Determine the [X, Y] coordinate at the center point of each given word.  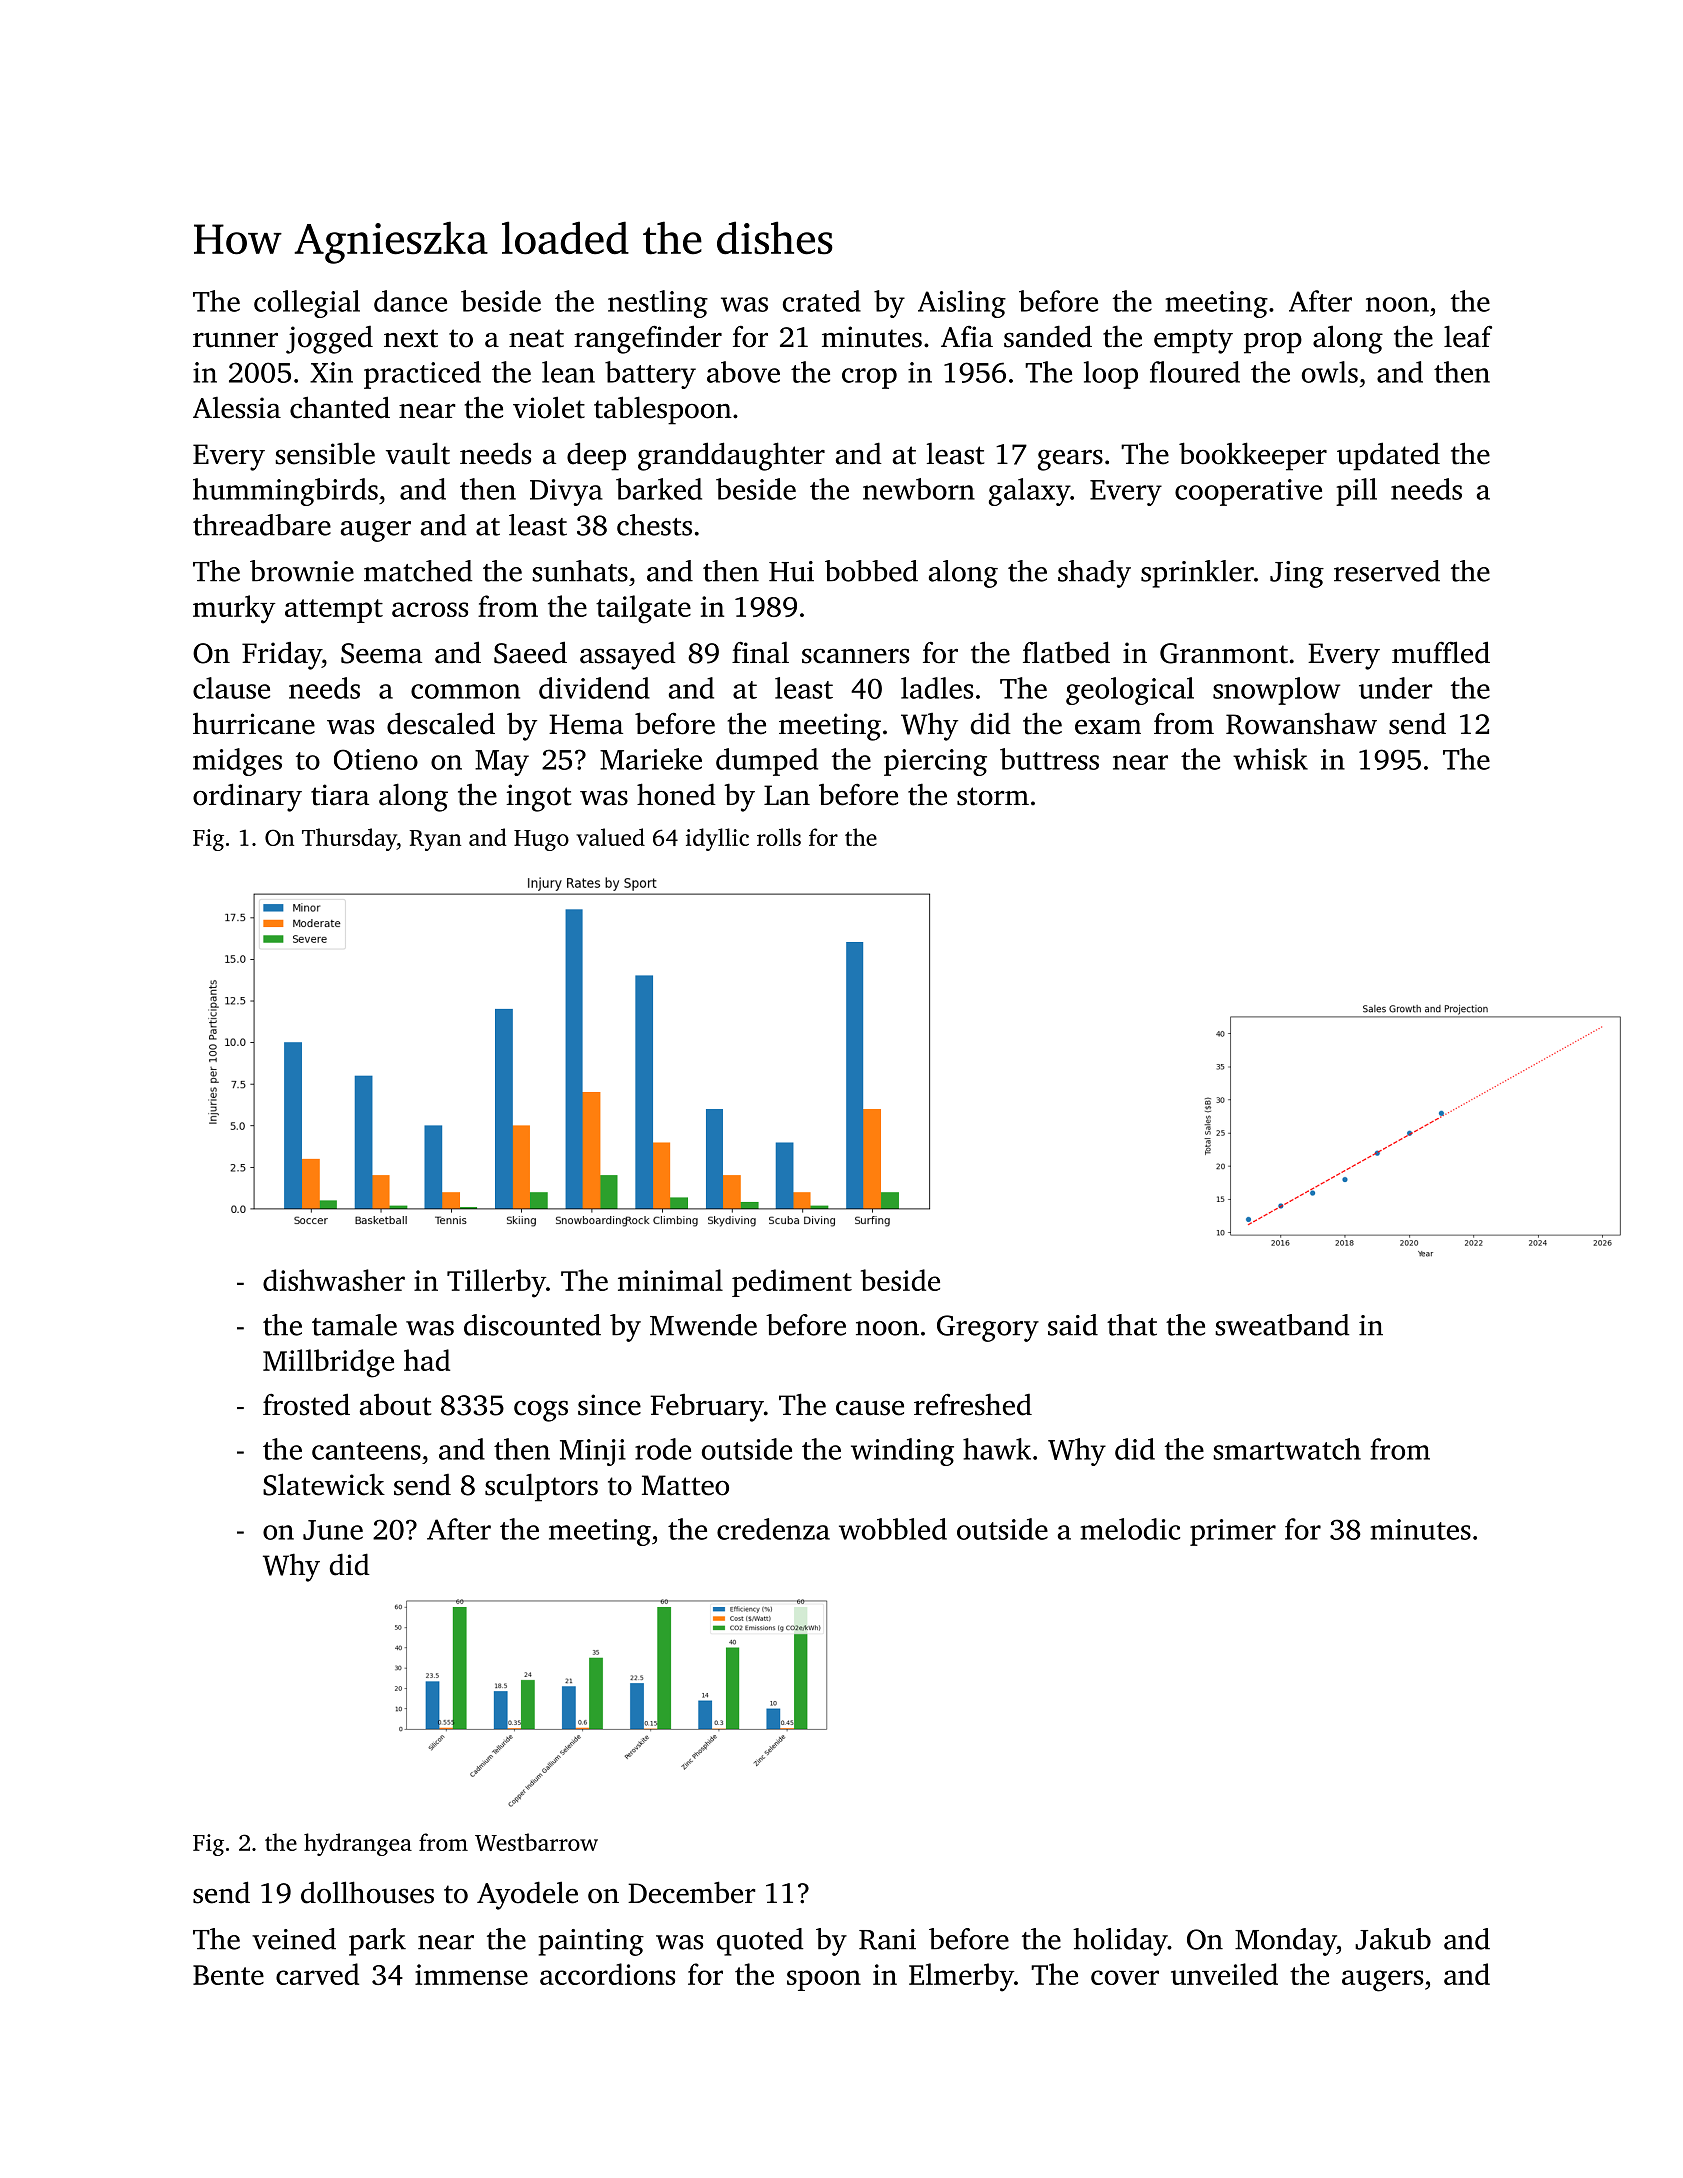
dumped [767, 762]
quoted [760, 1942]
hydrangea [358, 1844]
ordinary [247, 797]
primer [1233, 1532]
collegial [307, 304]
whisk [1270, 759]
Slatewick [324, 1484]
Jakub [1393, 1939]
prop [1273, 343]
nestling [658, 304]
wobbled [893, 1529]
